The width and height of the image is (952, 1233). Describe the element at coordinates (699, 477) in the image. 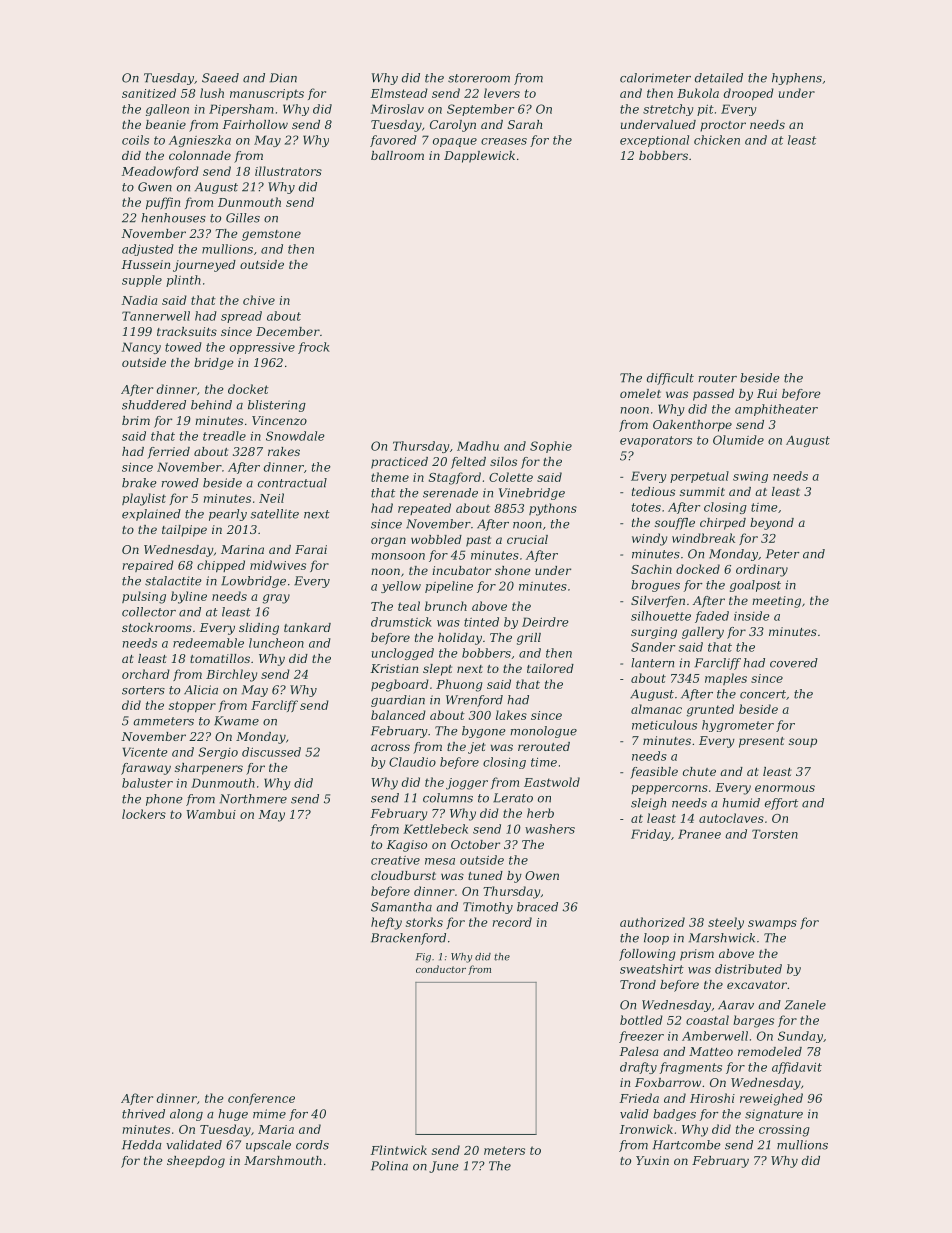

I see `perpetual` at that location.
